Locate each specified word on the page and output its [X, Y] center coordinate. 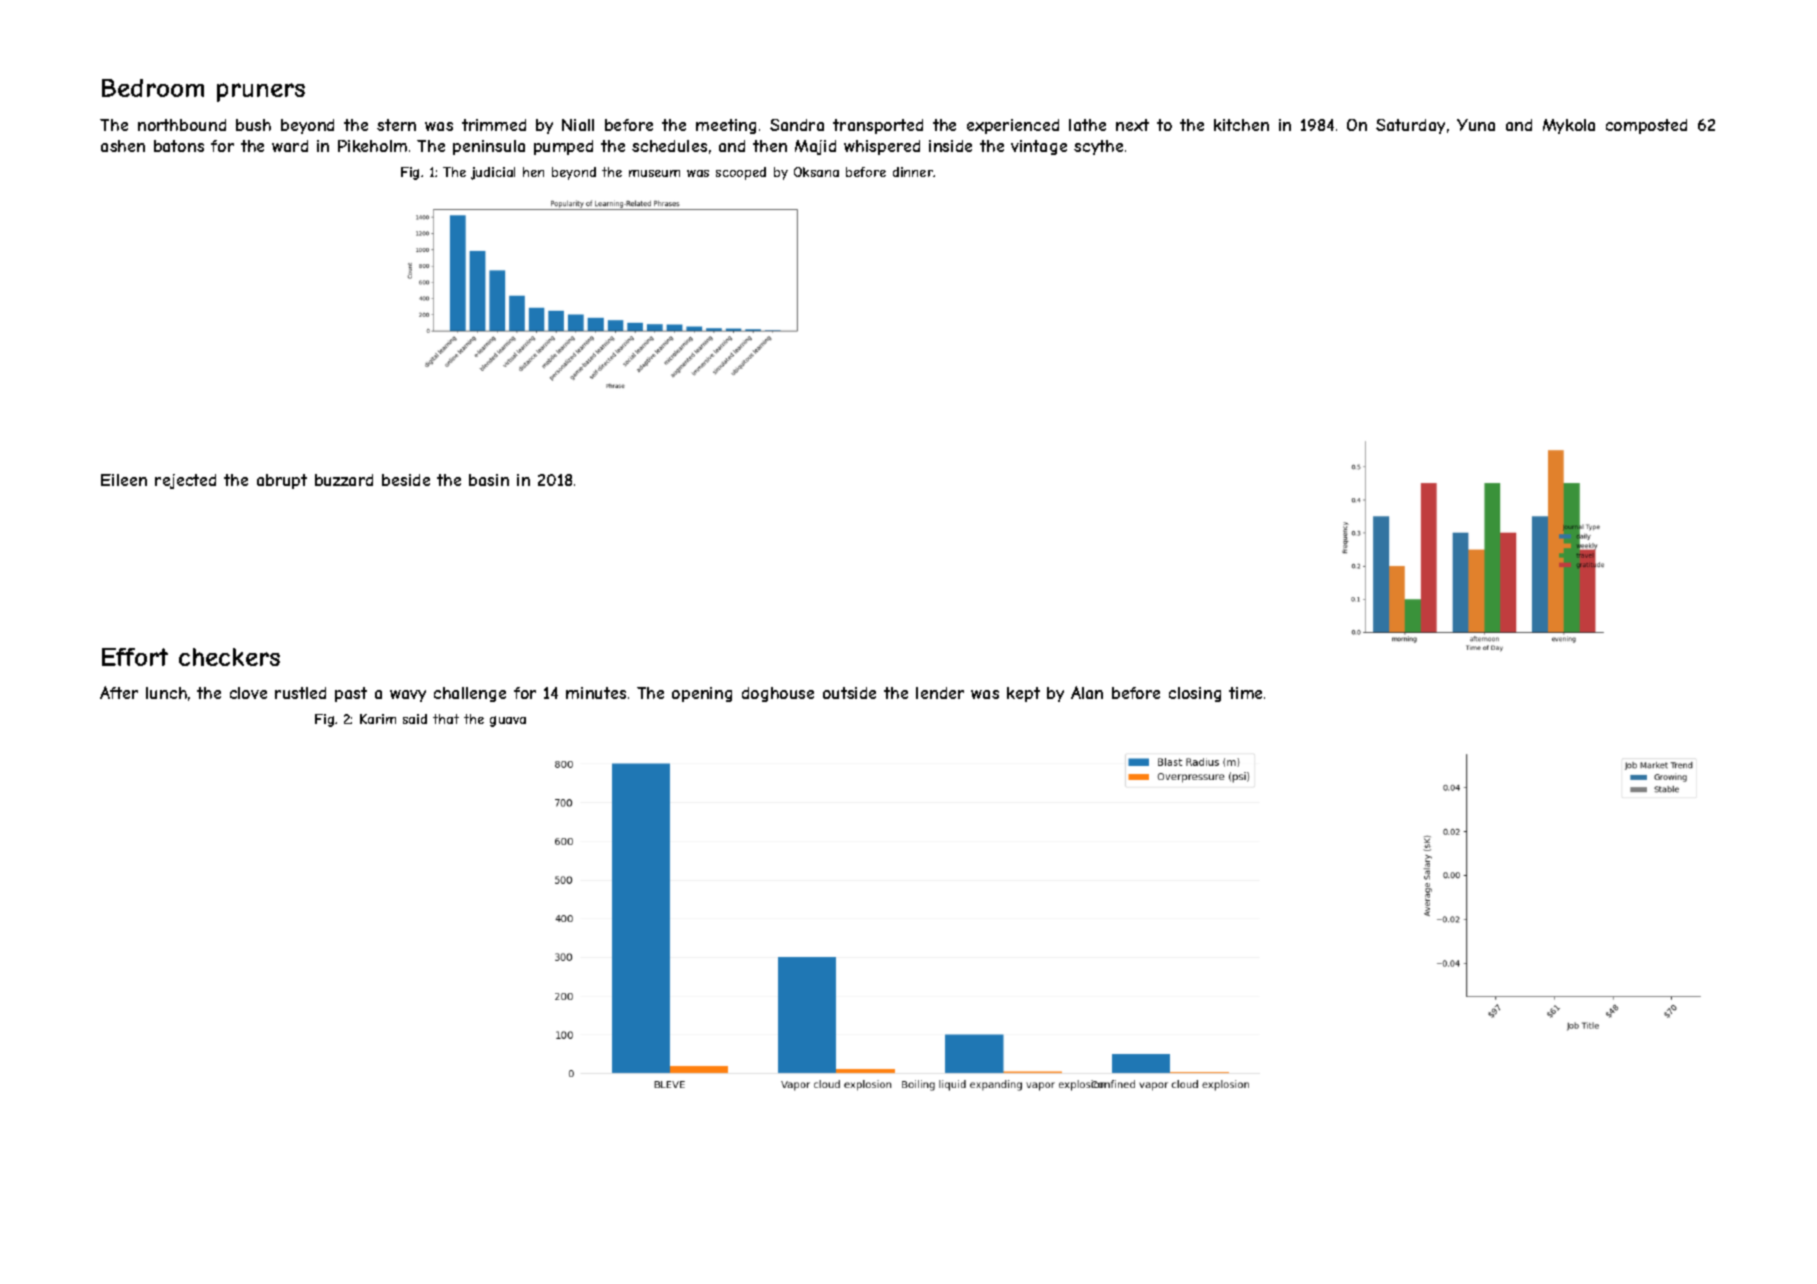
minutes [596, 693]
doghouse [778, 694]
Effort [135, 657]
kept [1023, 694]
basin [489, 480]
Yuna [1476, 125]
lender [940, 693]
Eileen [124, 480]
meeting [726, 126]
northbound [182, 125]
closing [1195, 694]
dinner [913, 172]
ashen [123, 146]
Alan [1087, 692]
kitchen [1241, 125]
